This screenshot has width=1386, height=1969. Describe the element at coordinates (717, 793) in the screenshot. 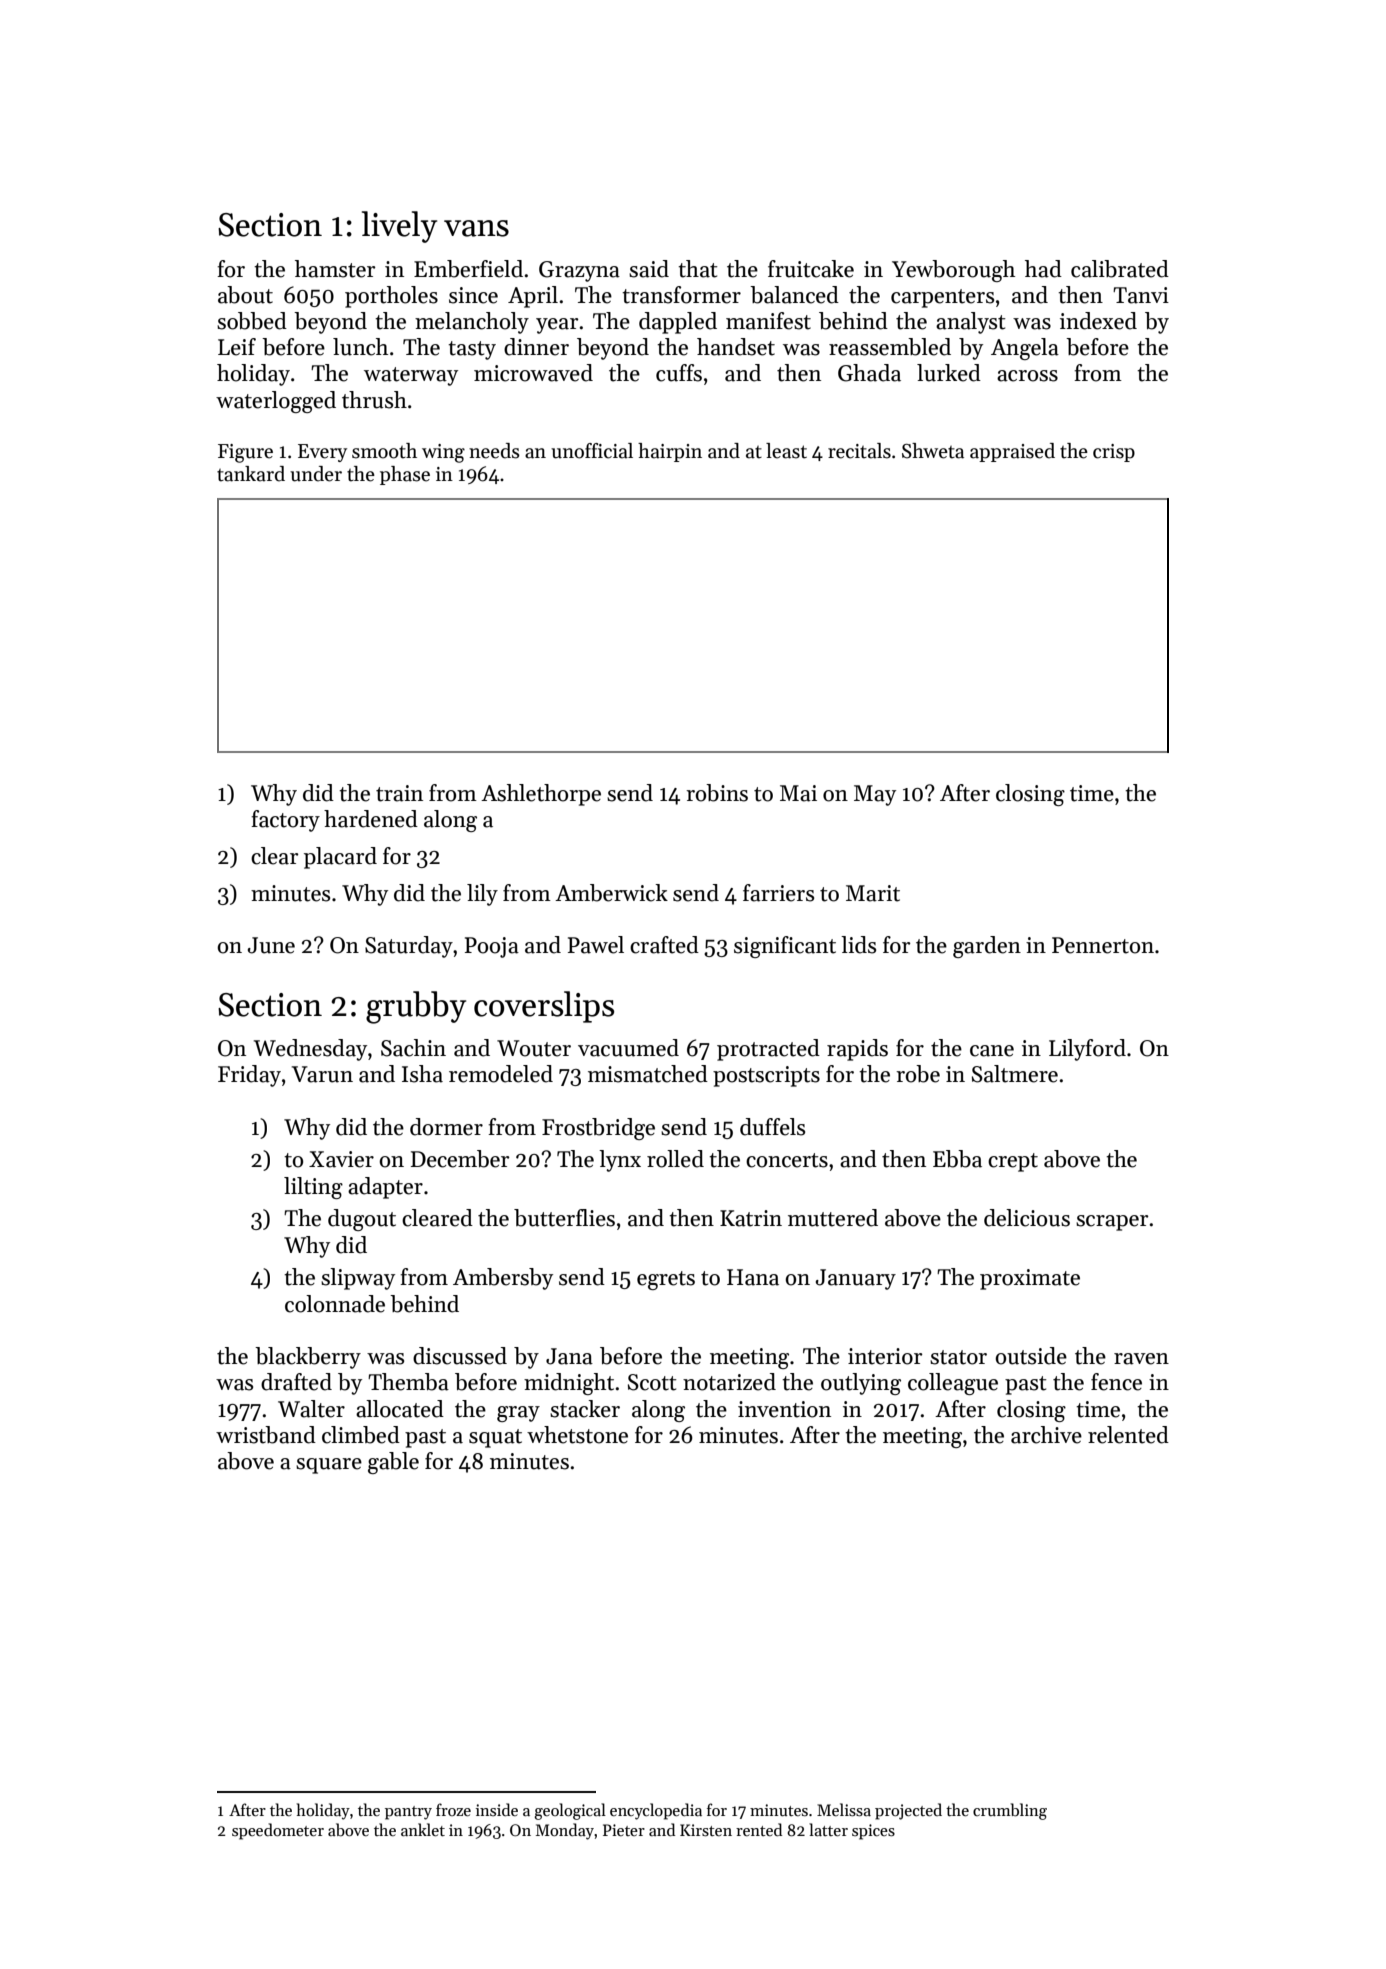

I see `robins` at that location.
